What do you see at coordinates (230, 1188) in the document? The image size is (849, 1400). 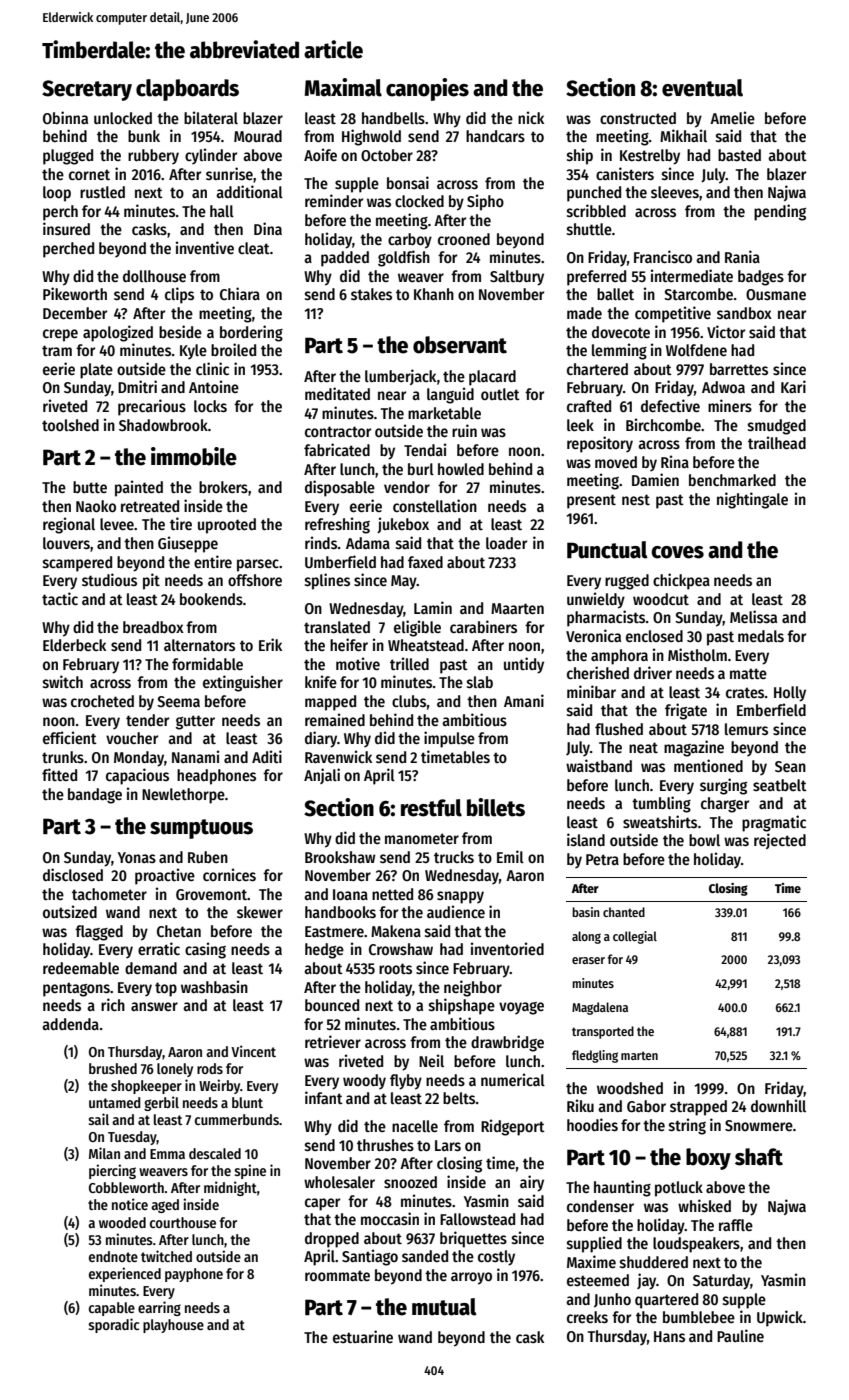 I see `midnight` at bounding box center [230, 1188].
